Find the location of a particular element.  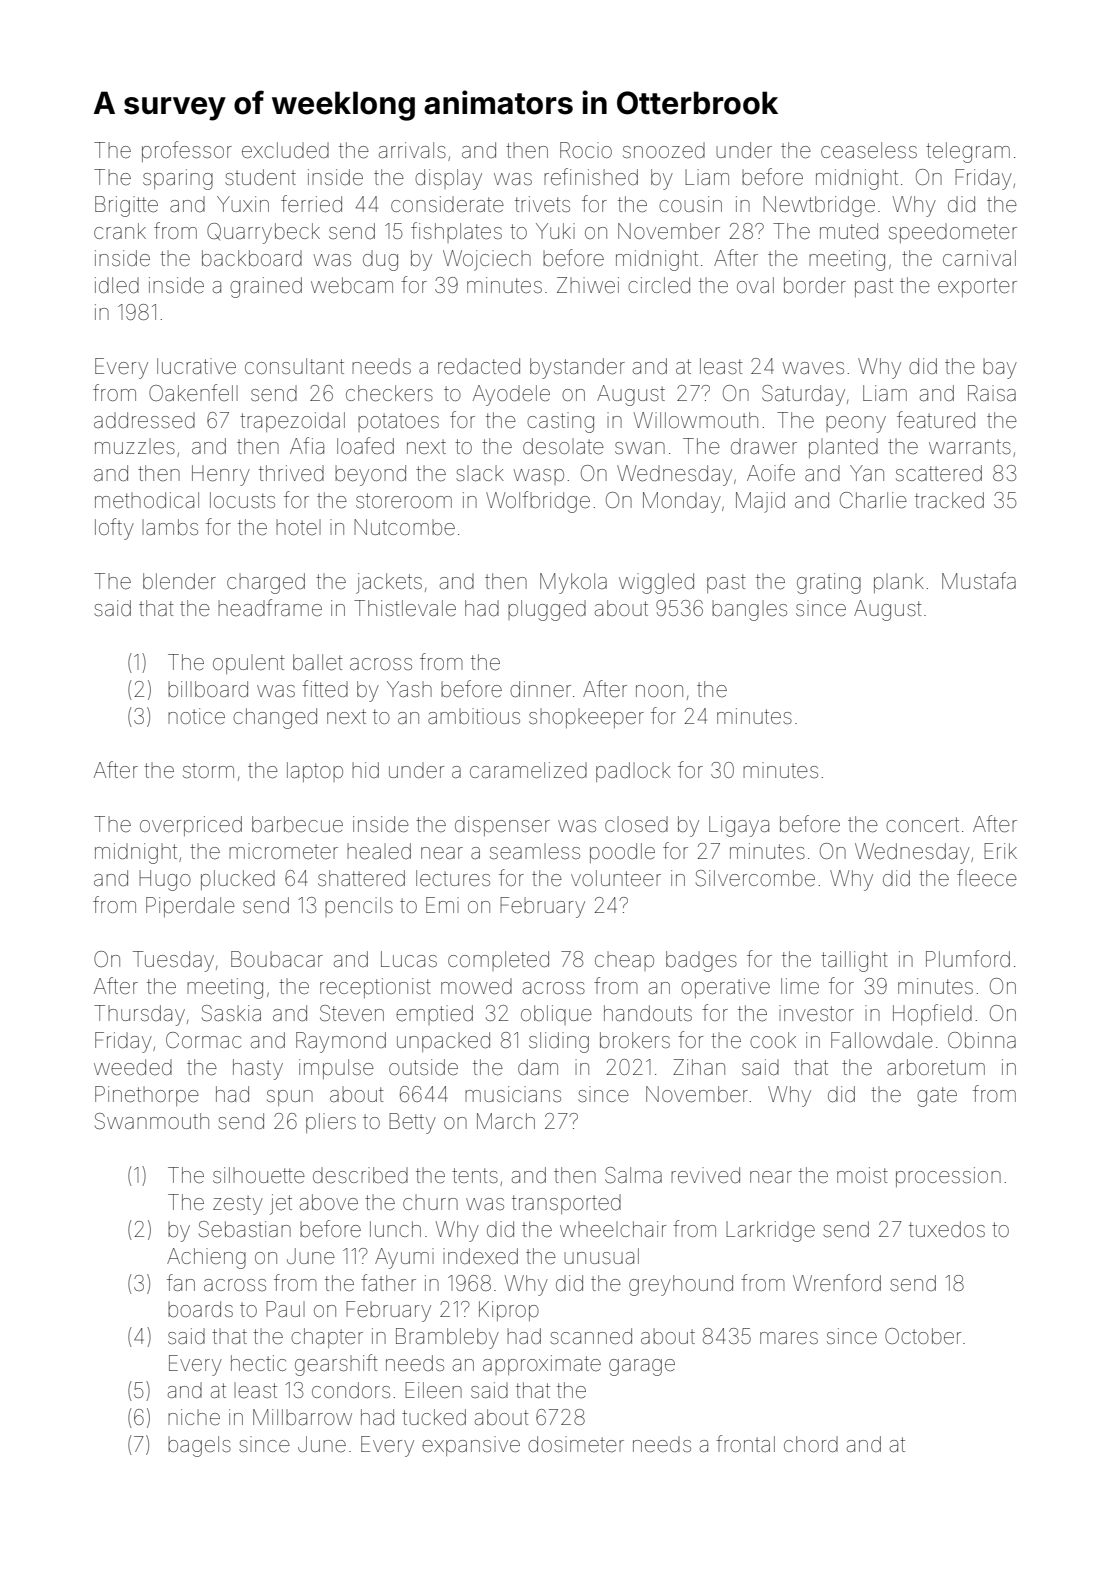

bagels is located at coordinates (199, 1446).
